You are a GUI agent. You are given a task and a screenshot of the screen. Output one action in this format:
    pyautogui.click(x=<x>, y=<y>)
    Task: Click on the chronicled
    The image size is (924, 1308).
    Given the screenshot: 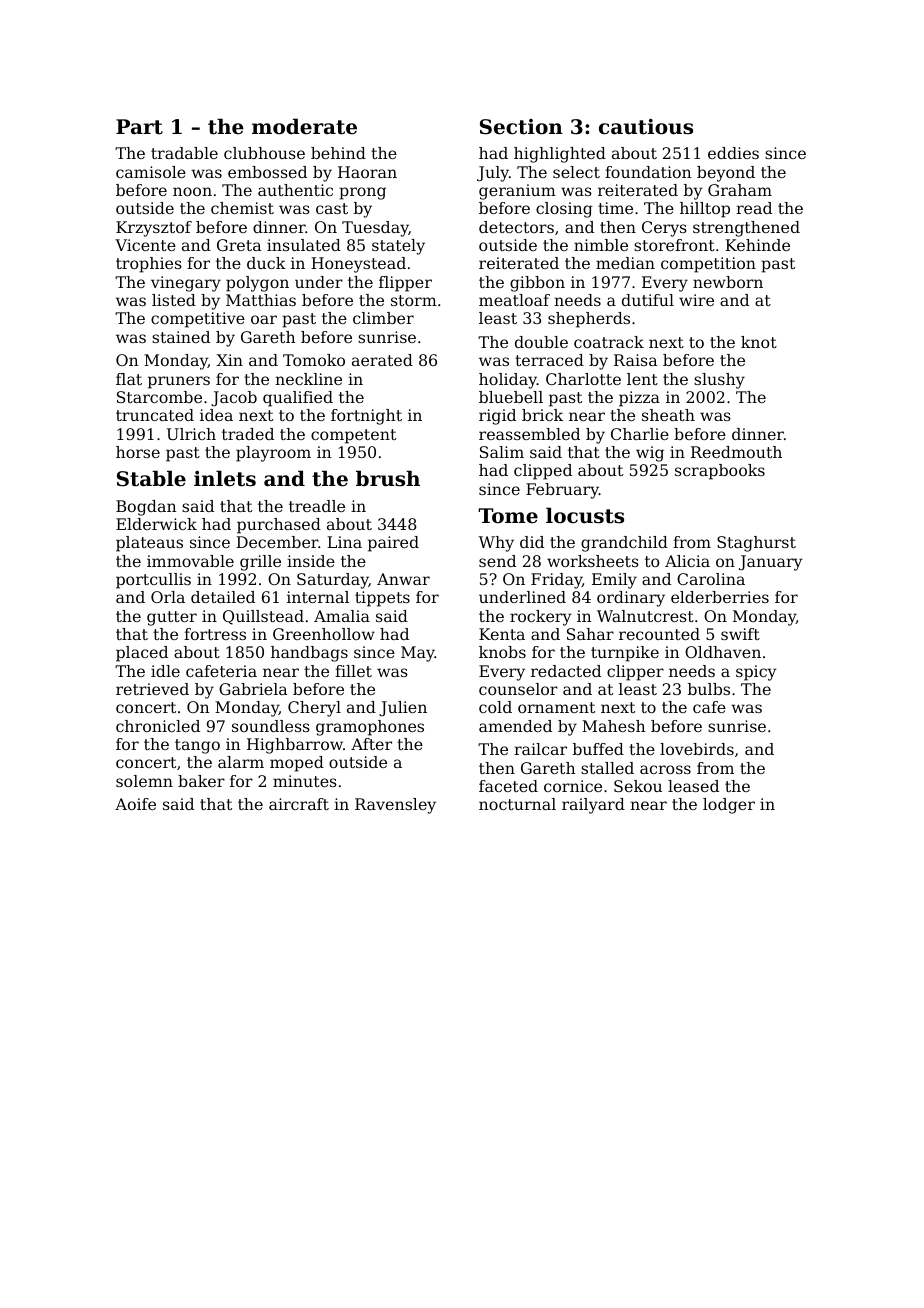 What is the action you would take?
    pyautogui.click(x=158, y=726)
